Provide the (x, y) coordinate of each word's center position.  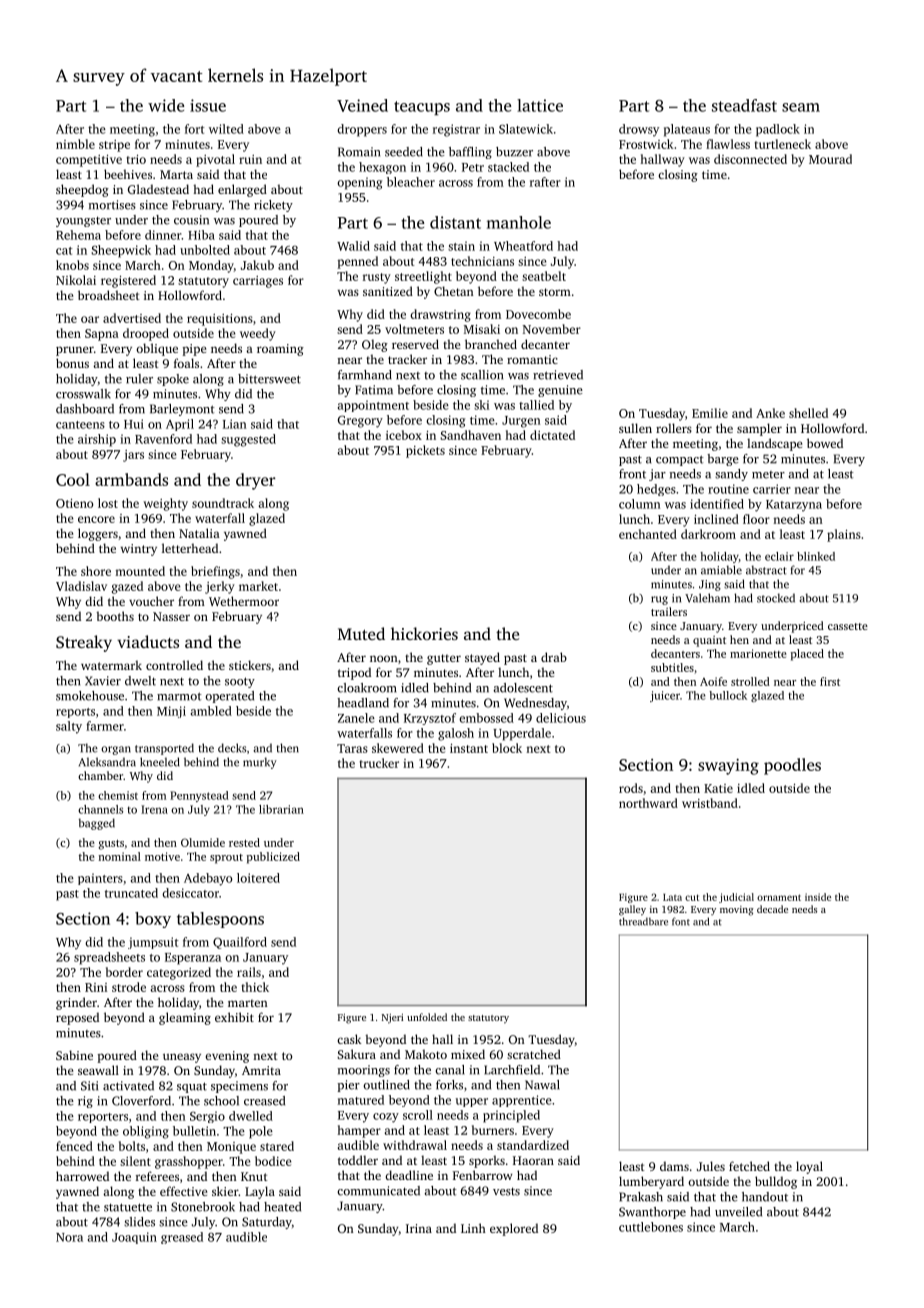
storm (555, 292)
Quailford (240, 943)
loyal (809, 1167)
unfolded (427, 1017)
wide (166, 105)
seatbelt (544, 276)
